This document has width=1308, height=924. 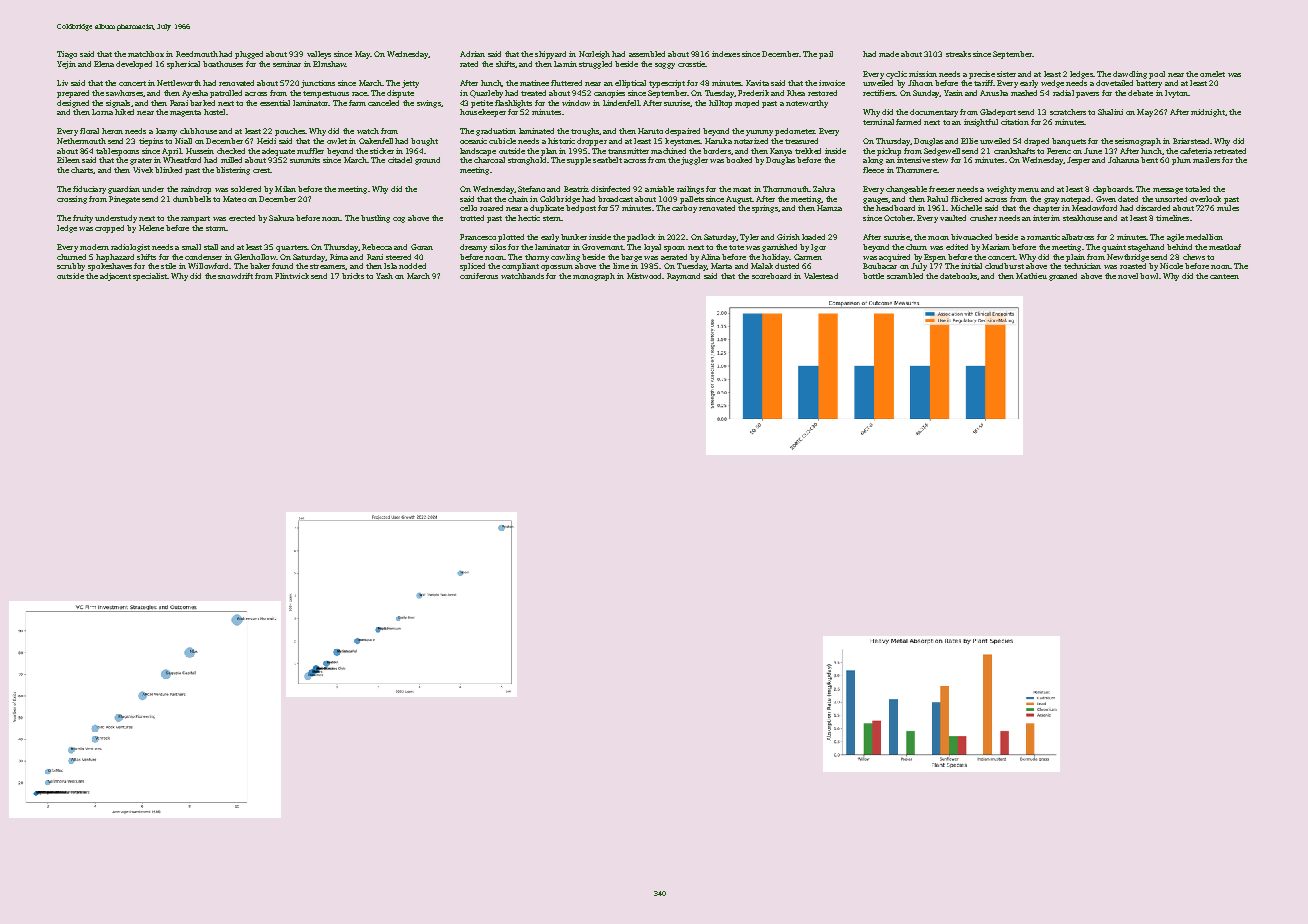 What do you see at coordinates (211, 247) in the document?
I see `stall` at bounding box center [211, 247].
